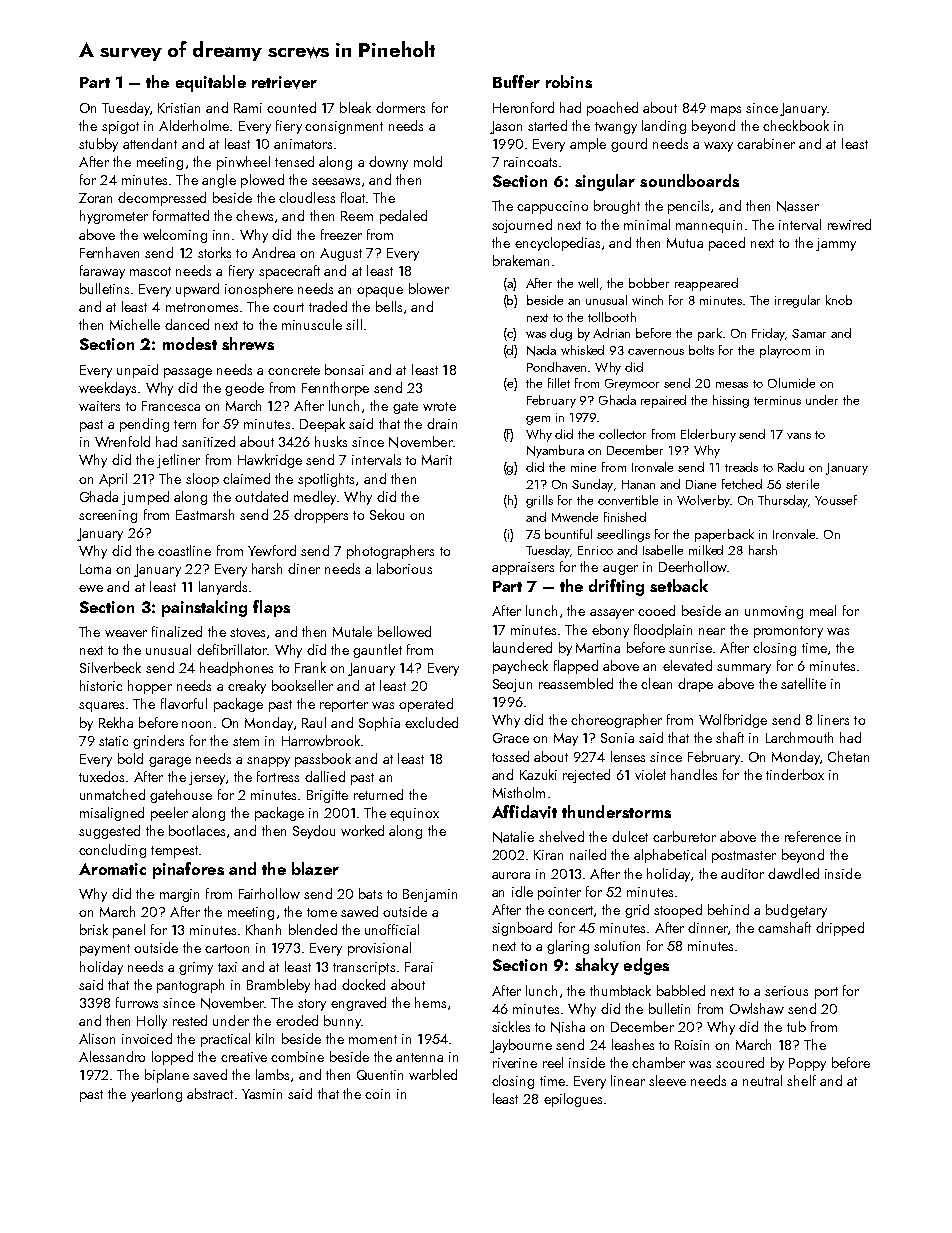  What do you see at coordinates (120, 127) in the screenshot?
I see `spigot` at bounding box center [120, 127].
